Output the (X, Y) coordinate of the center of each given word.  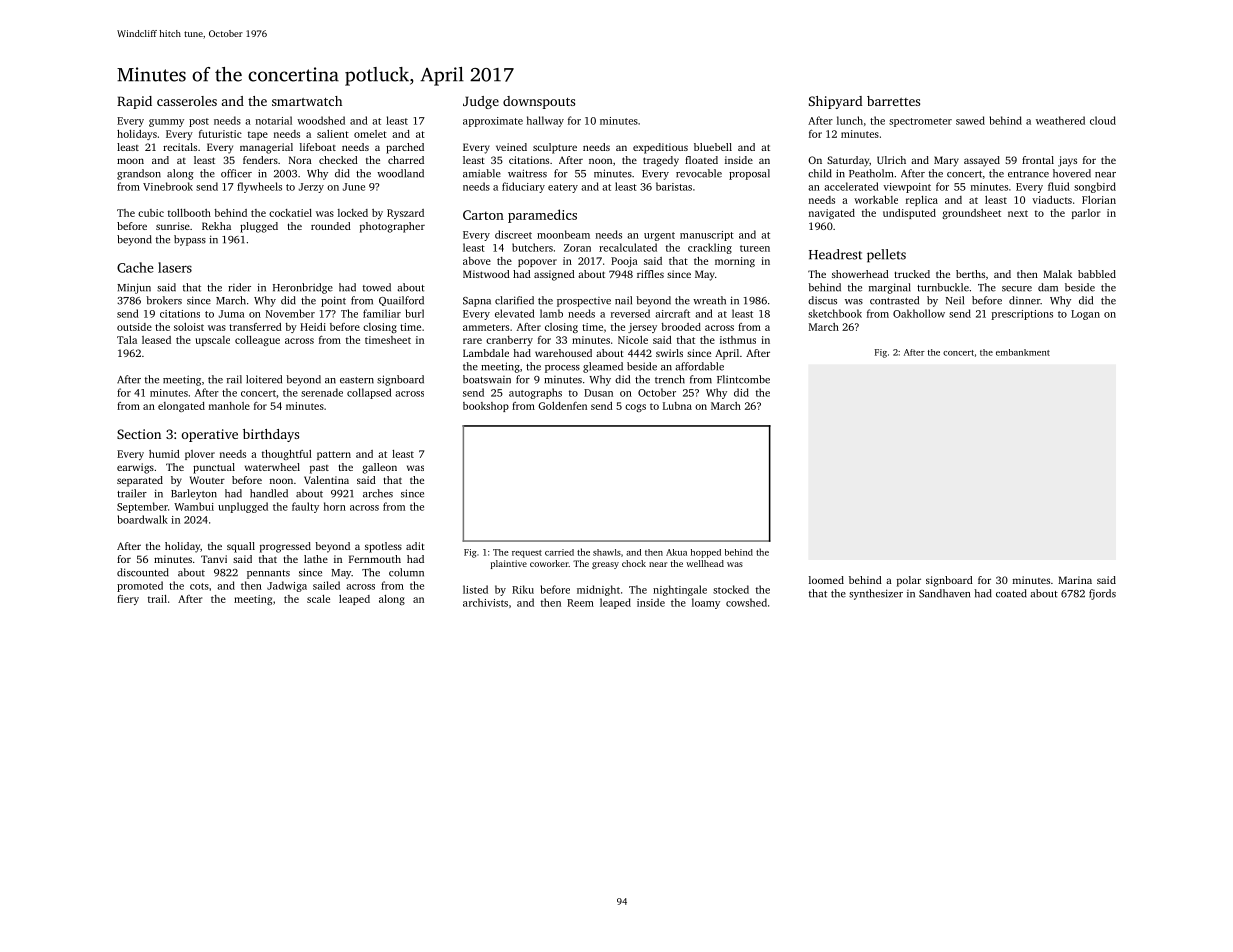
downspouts (539, 102)
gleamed (603, 367)
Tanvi (214, 559)
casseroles (187, 101)
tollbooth (189, 213)
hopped (706, 553)
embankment (1023, 352)
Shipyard (836, 102)
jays (1067, 161)
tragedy (661, 161)
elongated (181, 407)
